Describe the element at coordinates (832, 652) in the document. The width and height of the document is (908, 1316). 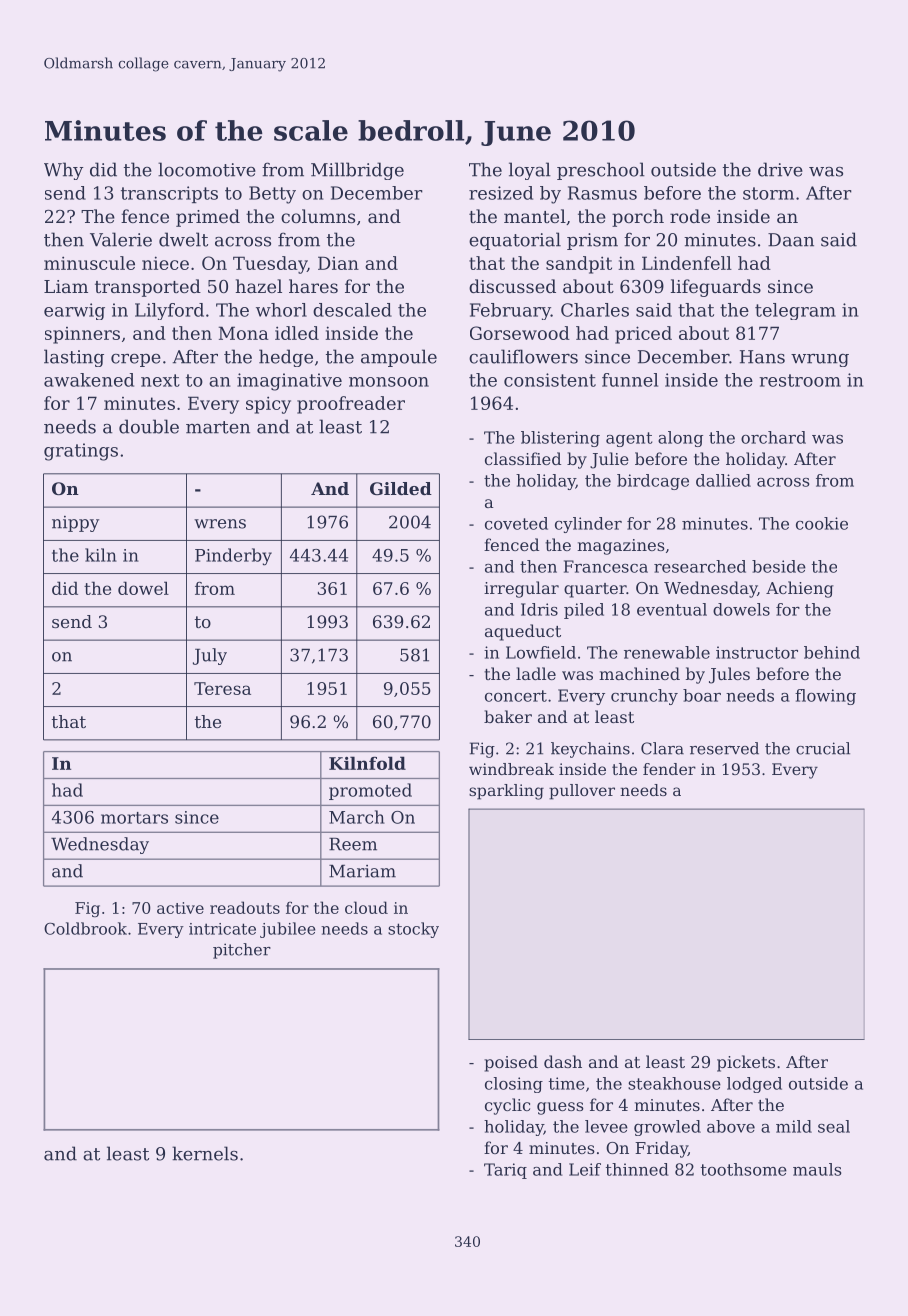
I see `behind` at that location.
